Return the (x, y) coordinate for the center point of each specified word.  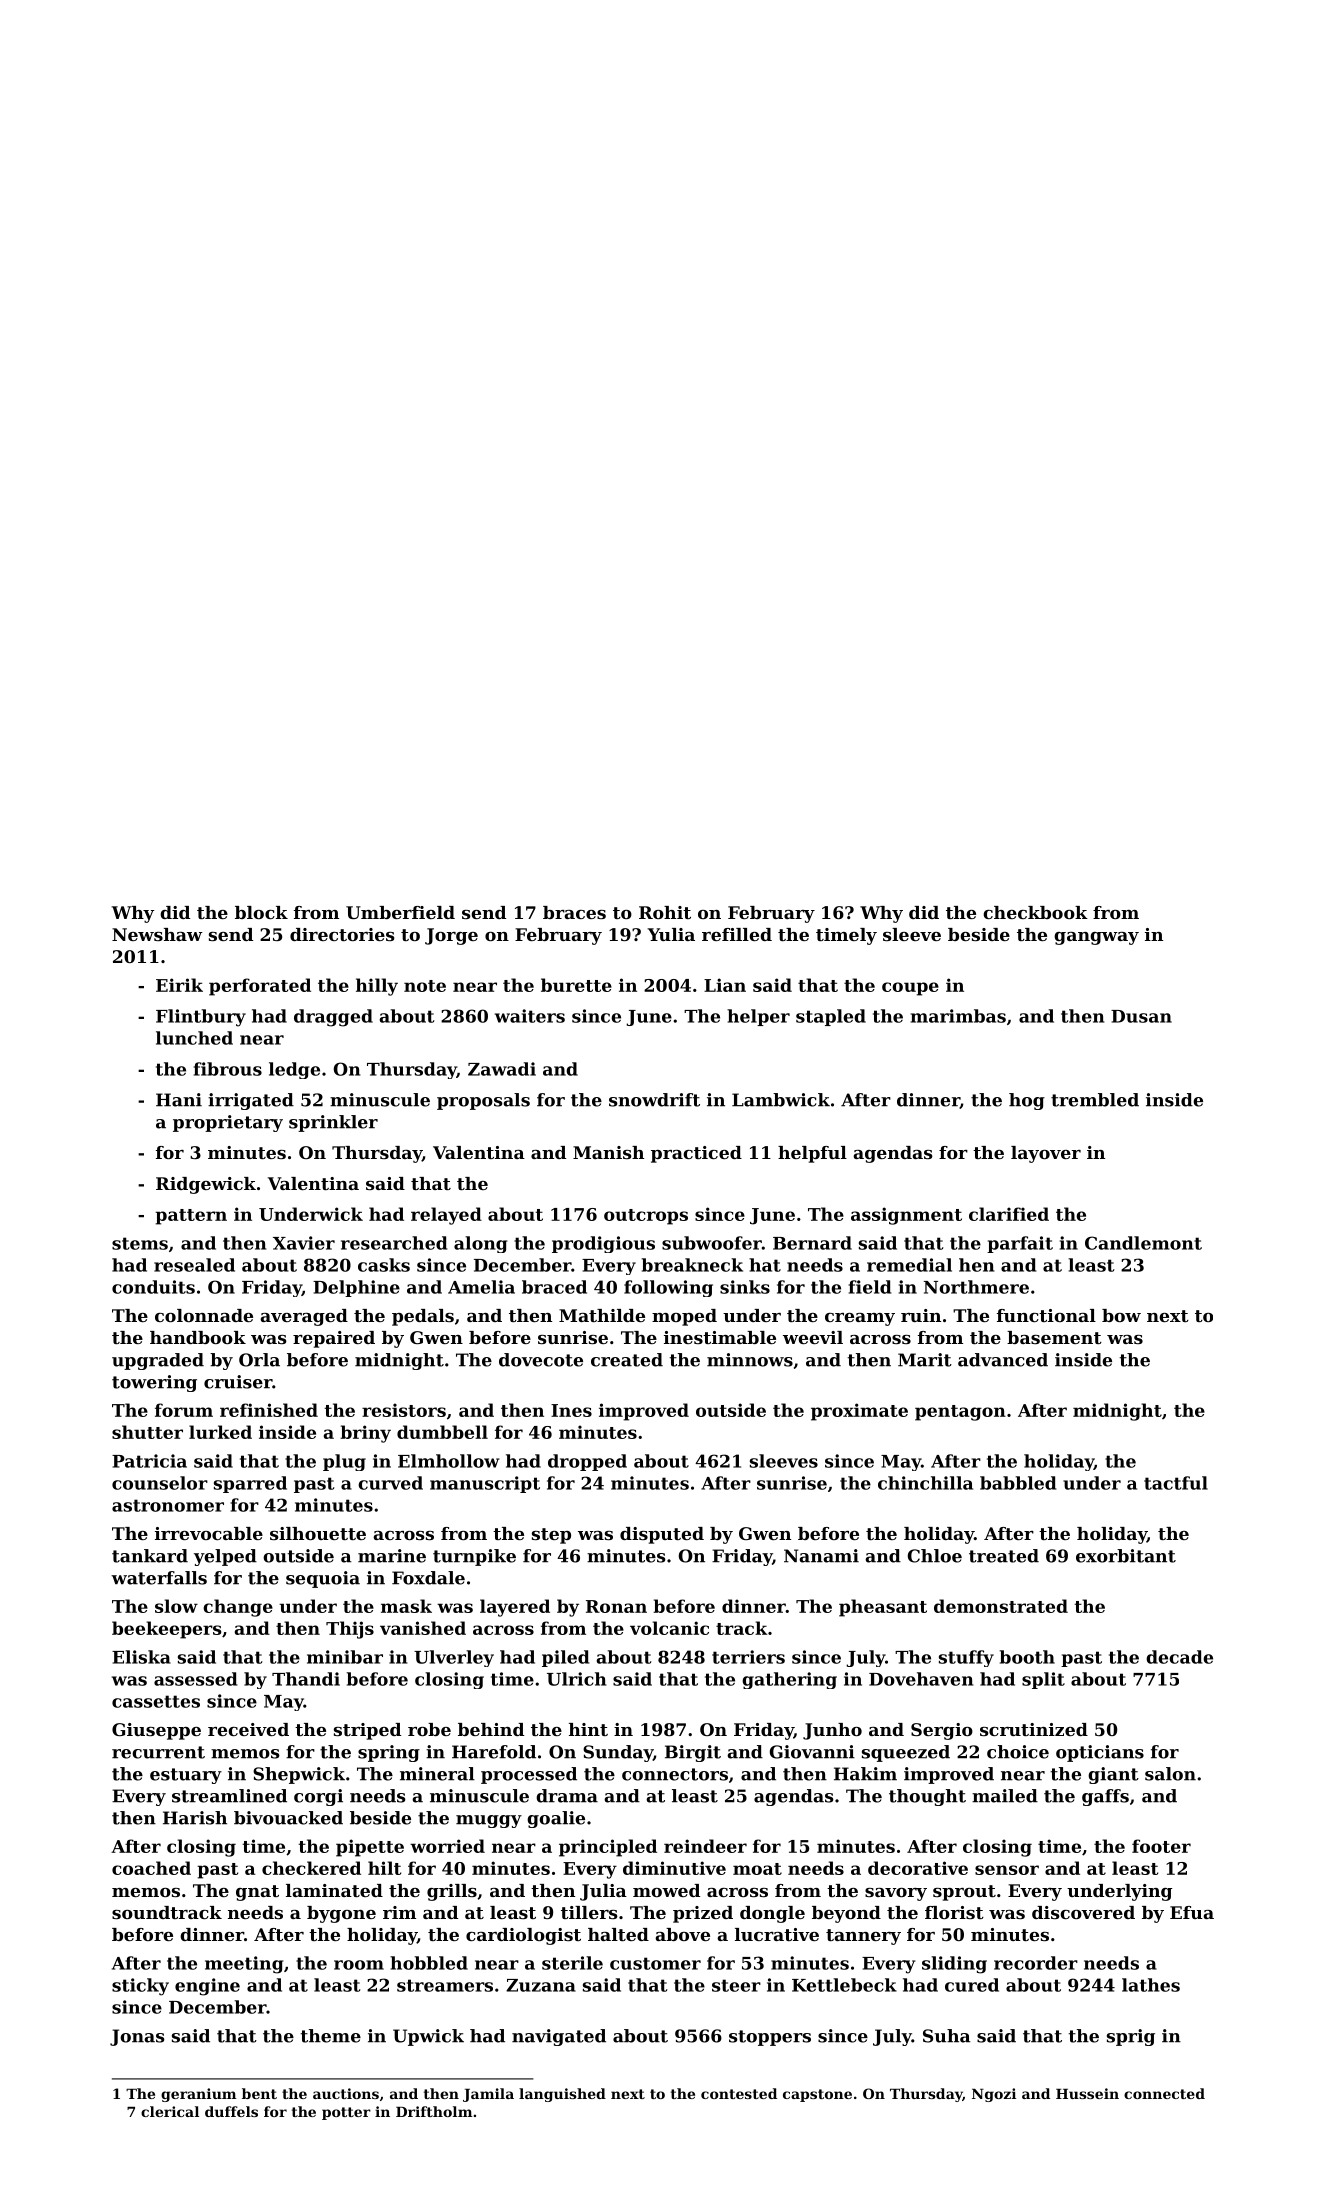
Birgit (693, 1753)
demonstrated (1001, 1606)
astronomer (168, 1505)
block (261, 912)
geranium (198, 2095)
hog (1027, 1101)
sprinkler (333, 1123)
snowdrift (654, 1100)
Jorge (451, 936)
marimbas (958, 1016)
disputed (662, 1535)
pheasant (883, 1608)
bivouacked (288, 1818)
